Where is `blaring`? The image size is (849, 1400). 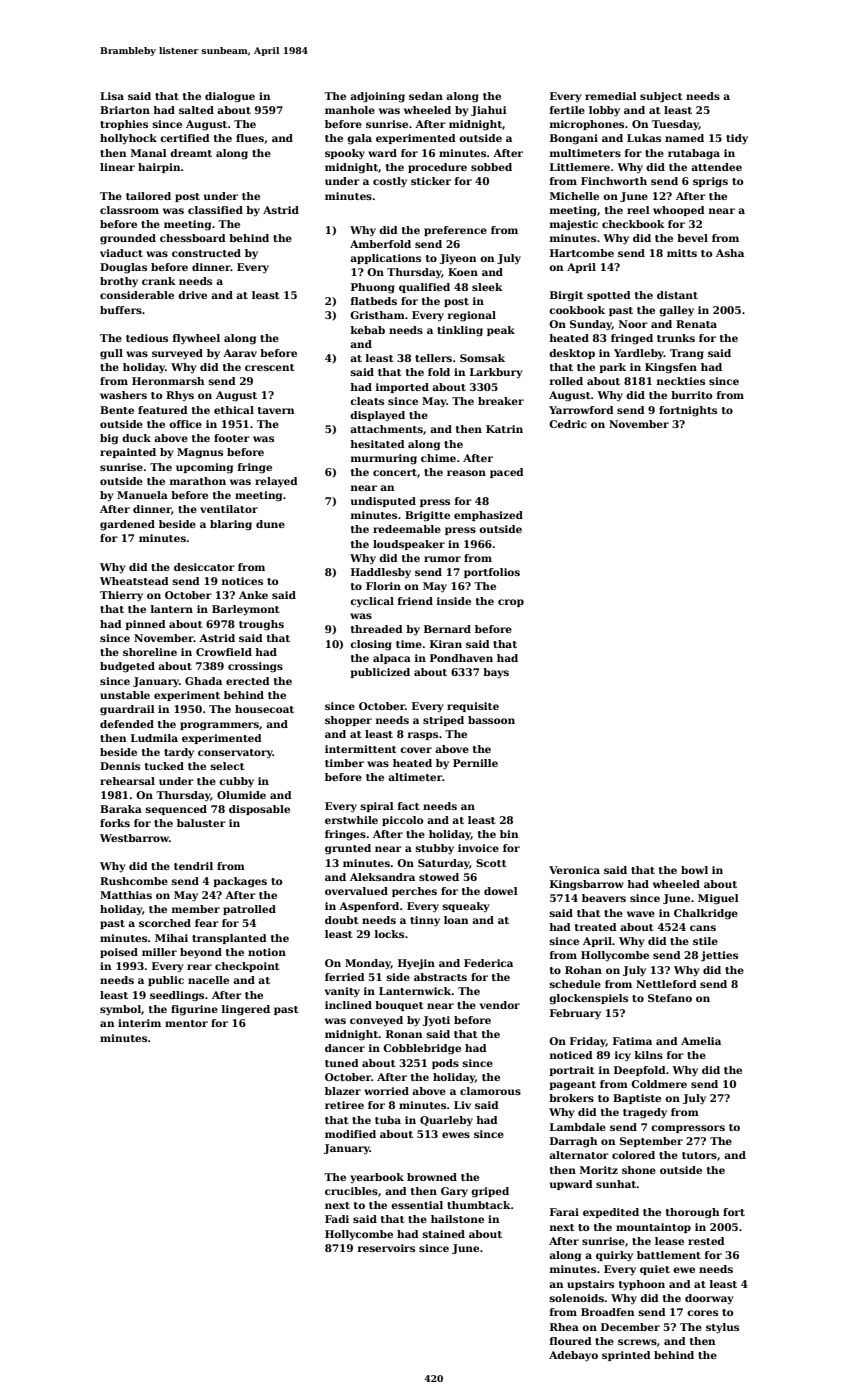 blaring is located at coordinates (231, 525).
